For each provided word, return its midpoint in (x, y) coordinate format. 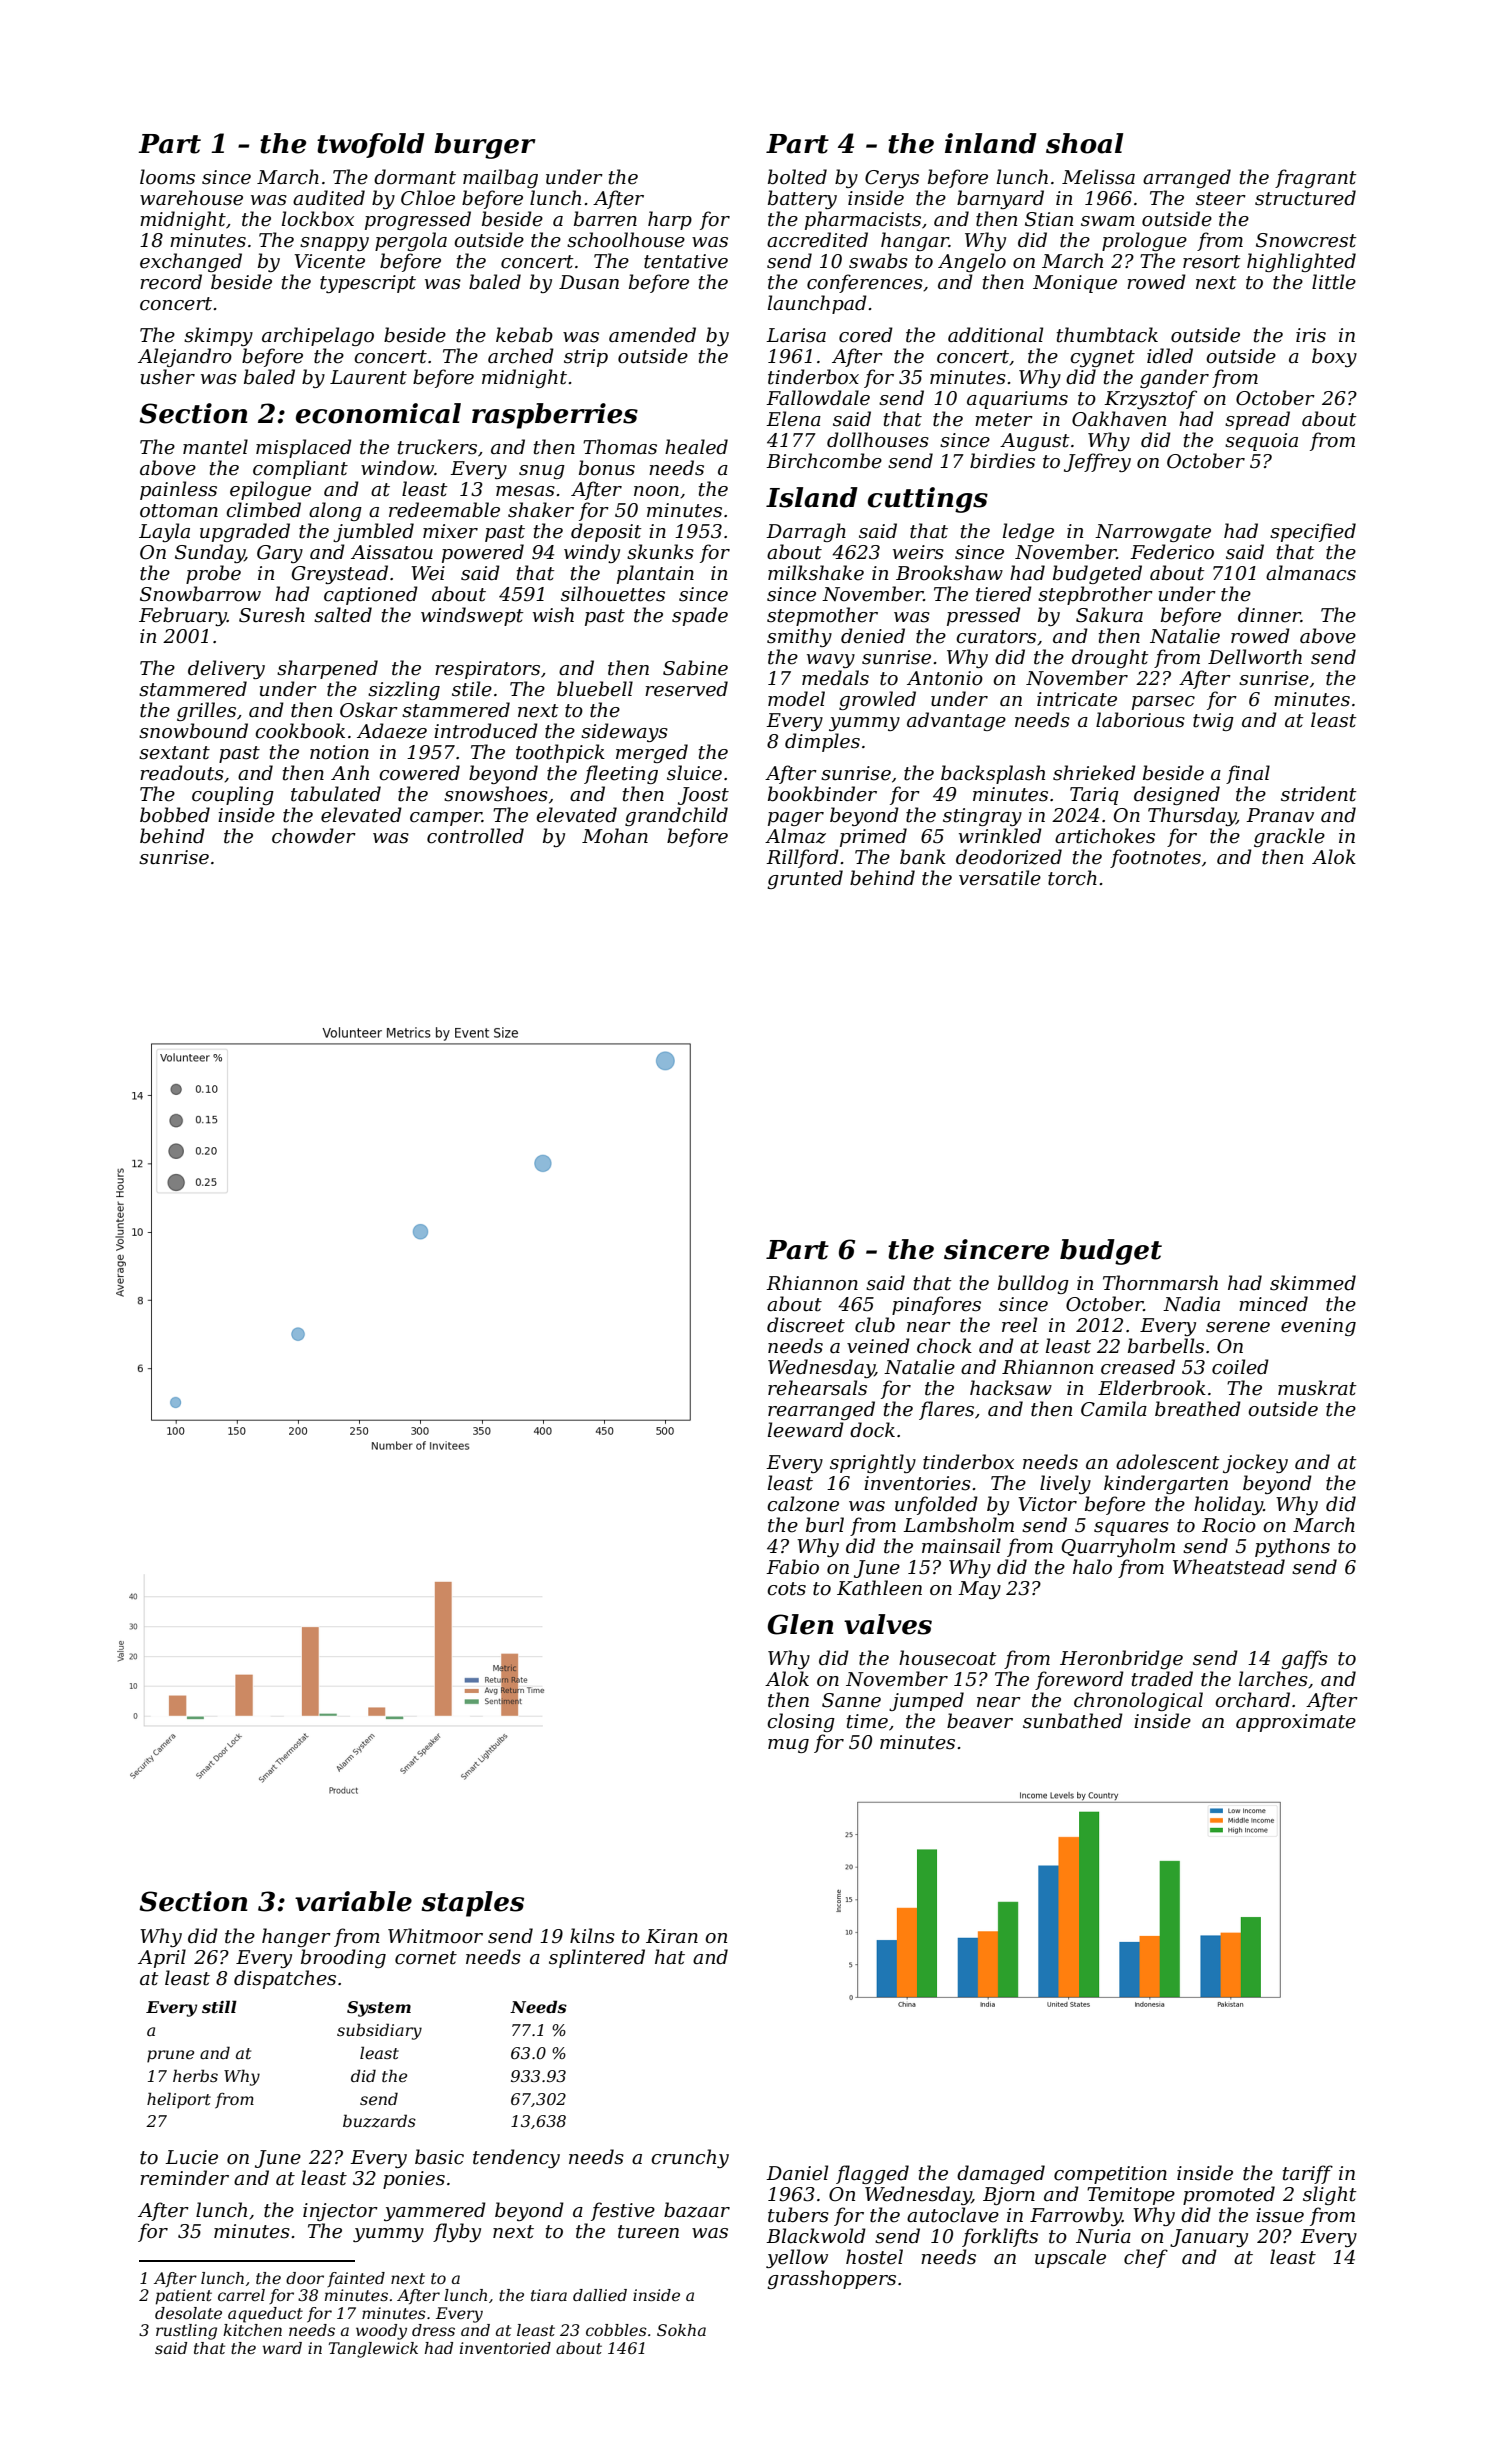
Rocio (1229, 1525)
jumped (926, 1701)
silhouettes (613, 594)
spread (1257, 420)
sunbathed (1073, 1721)
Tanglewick (373, 2350)
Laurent (368, 377)
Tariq (1094, 796)
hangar (915, 241)
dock (872, 1430)
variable (353, 1901)
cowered (419, 773)
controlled (475, 836)
